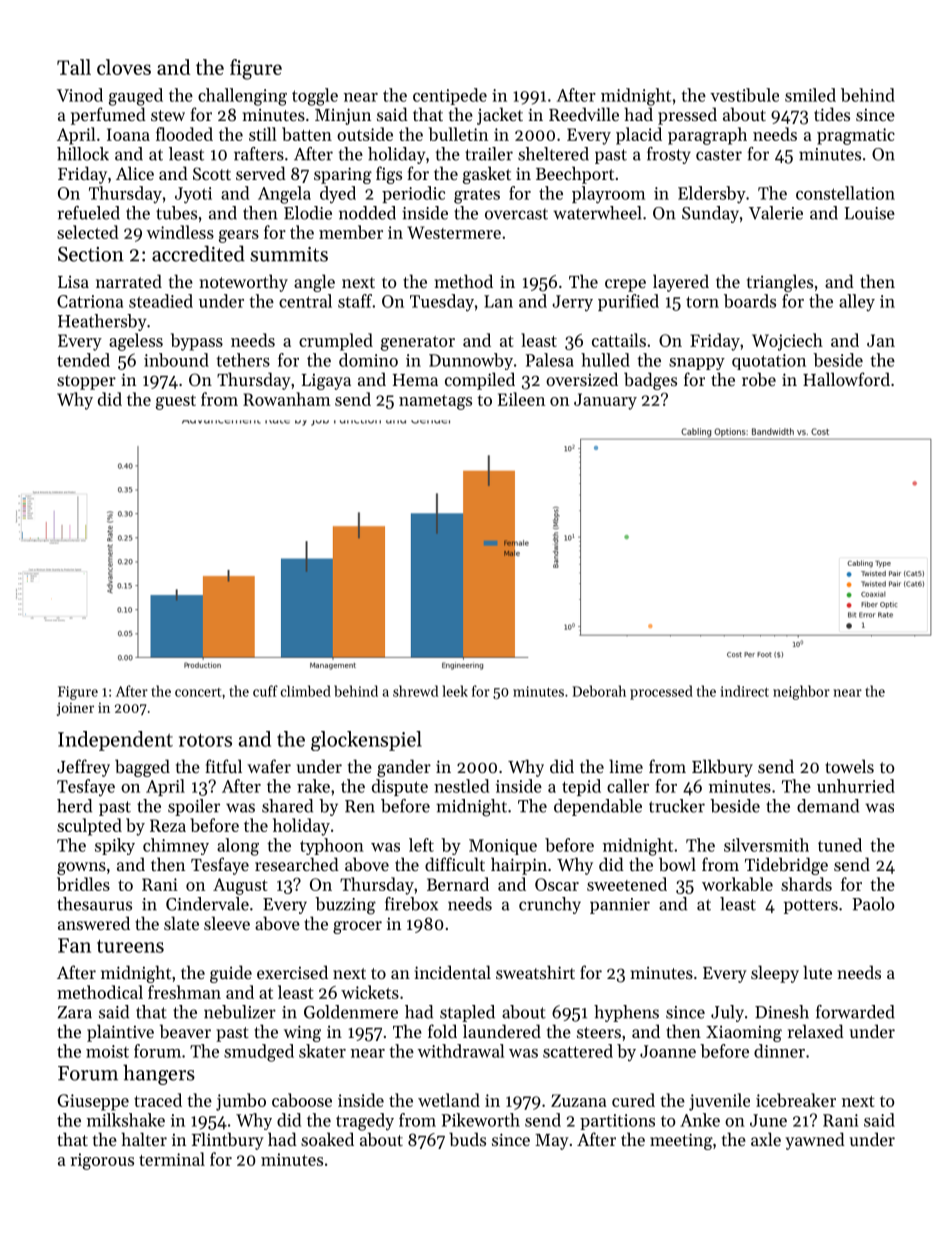  I want to click on central, so click(305, 301).
